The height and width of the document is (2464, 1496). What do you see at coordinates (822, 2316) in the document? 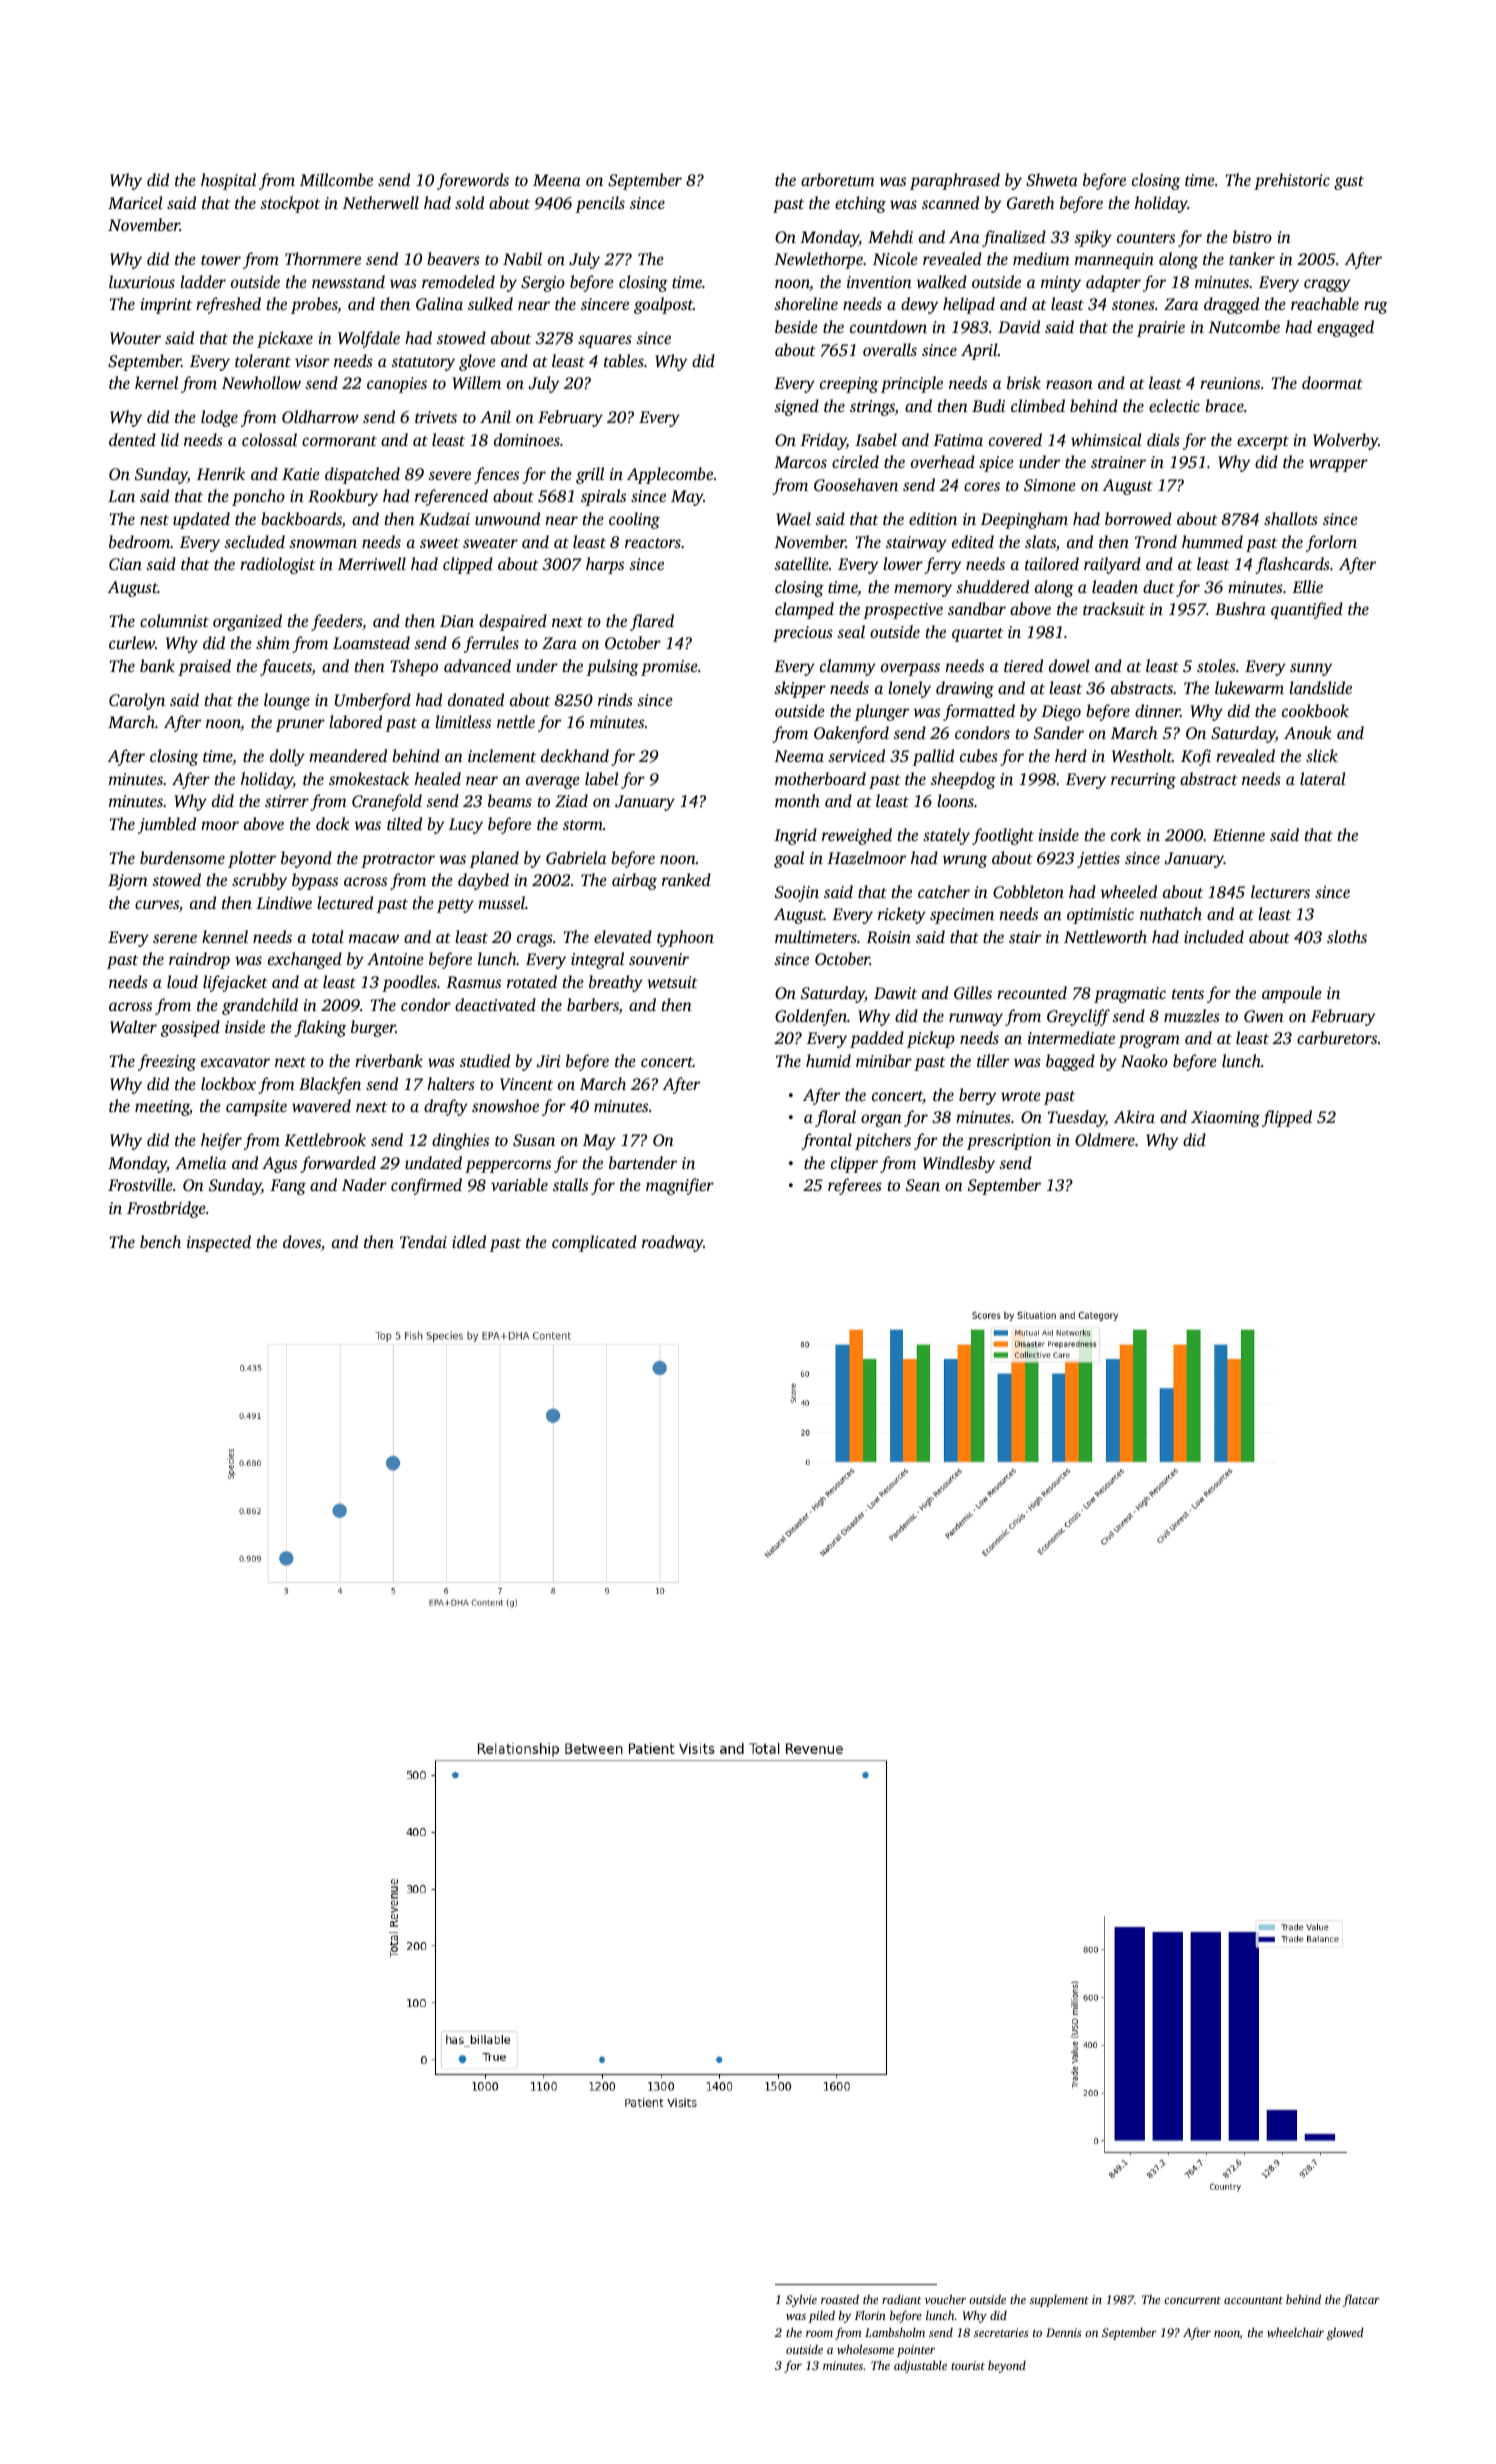
I see `piled` at bounding box center [822, 2316].
